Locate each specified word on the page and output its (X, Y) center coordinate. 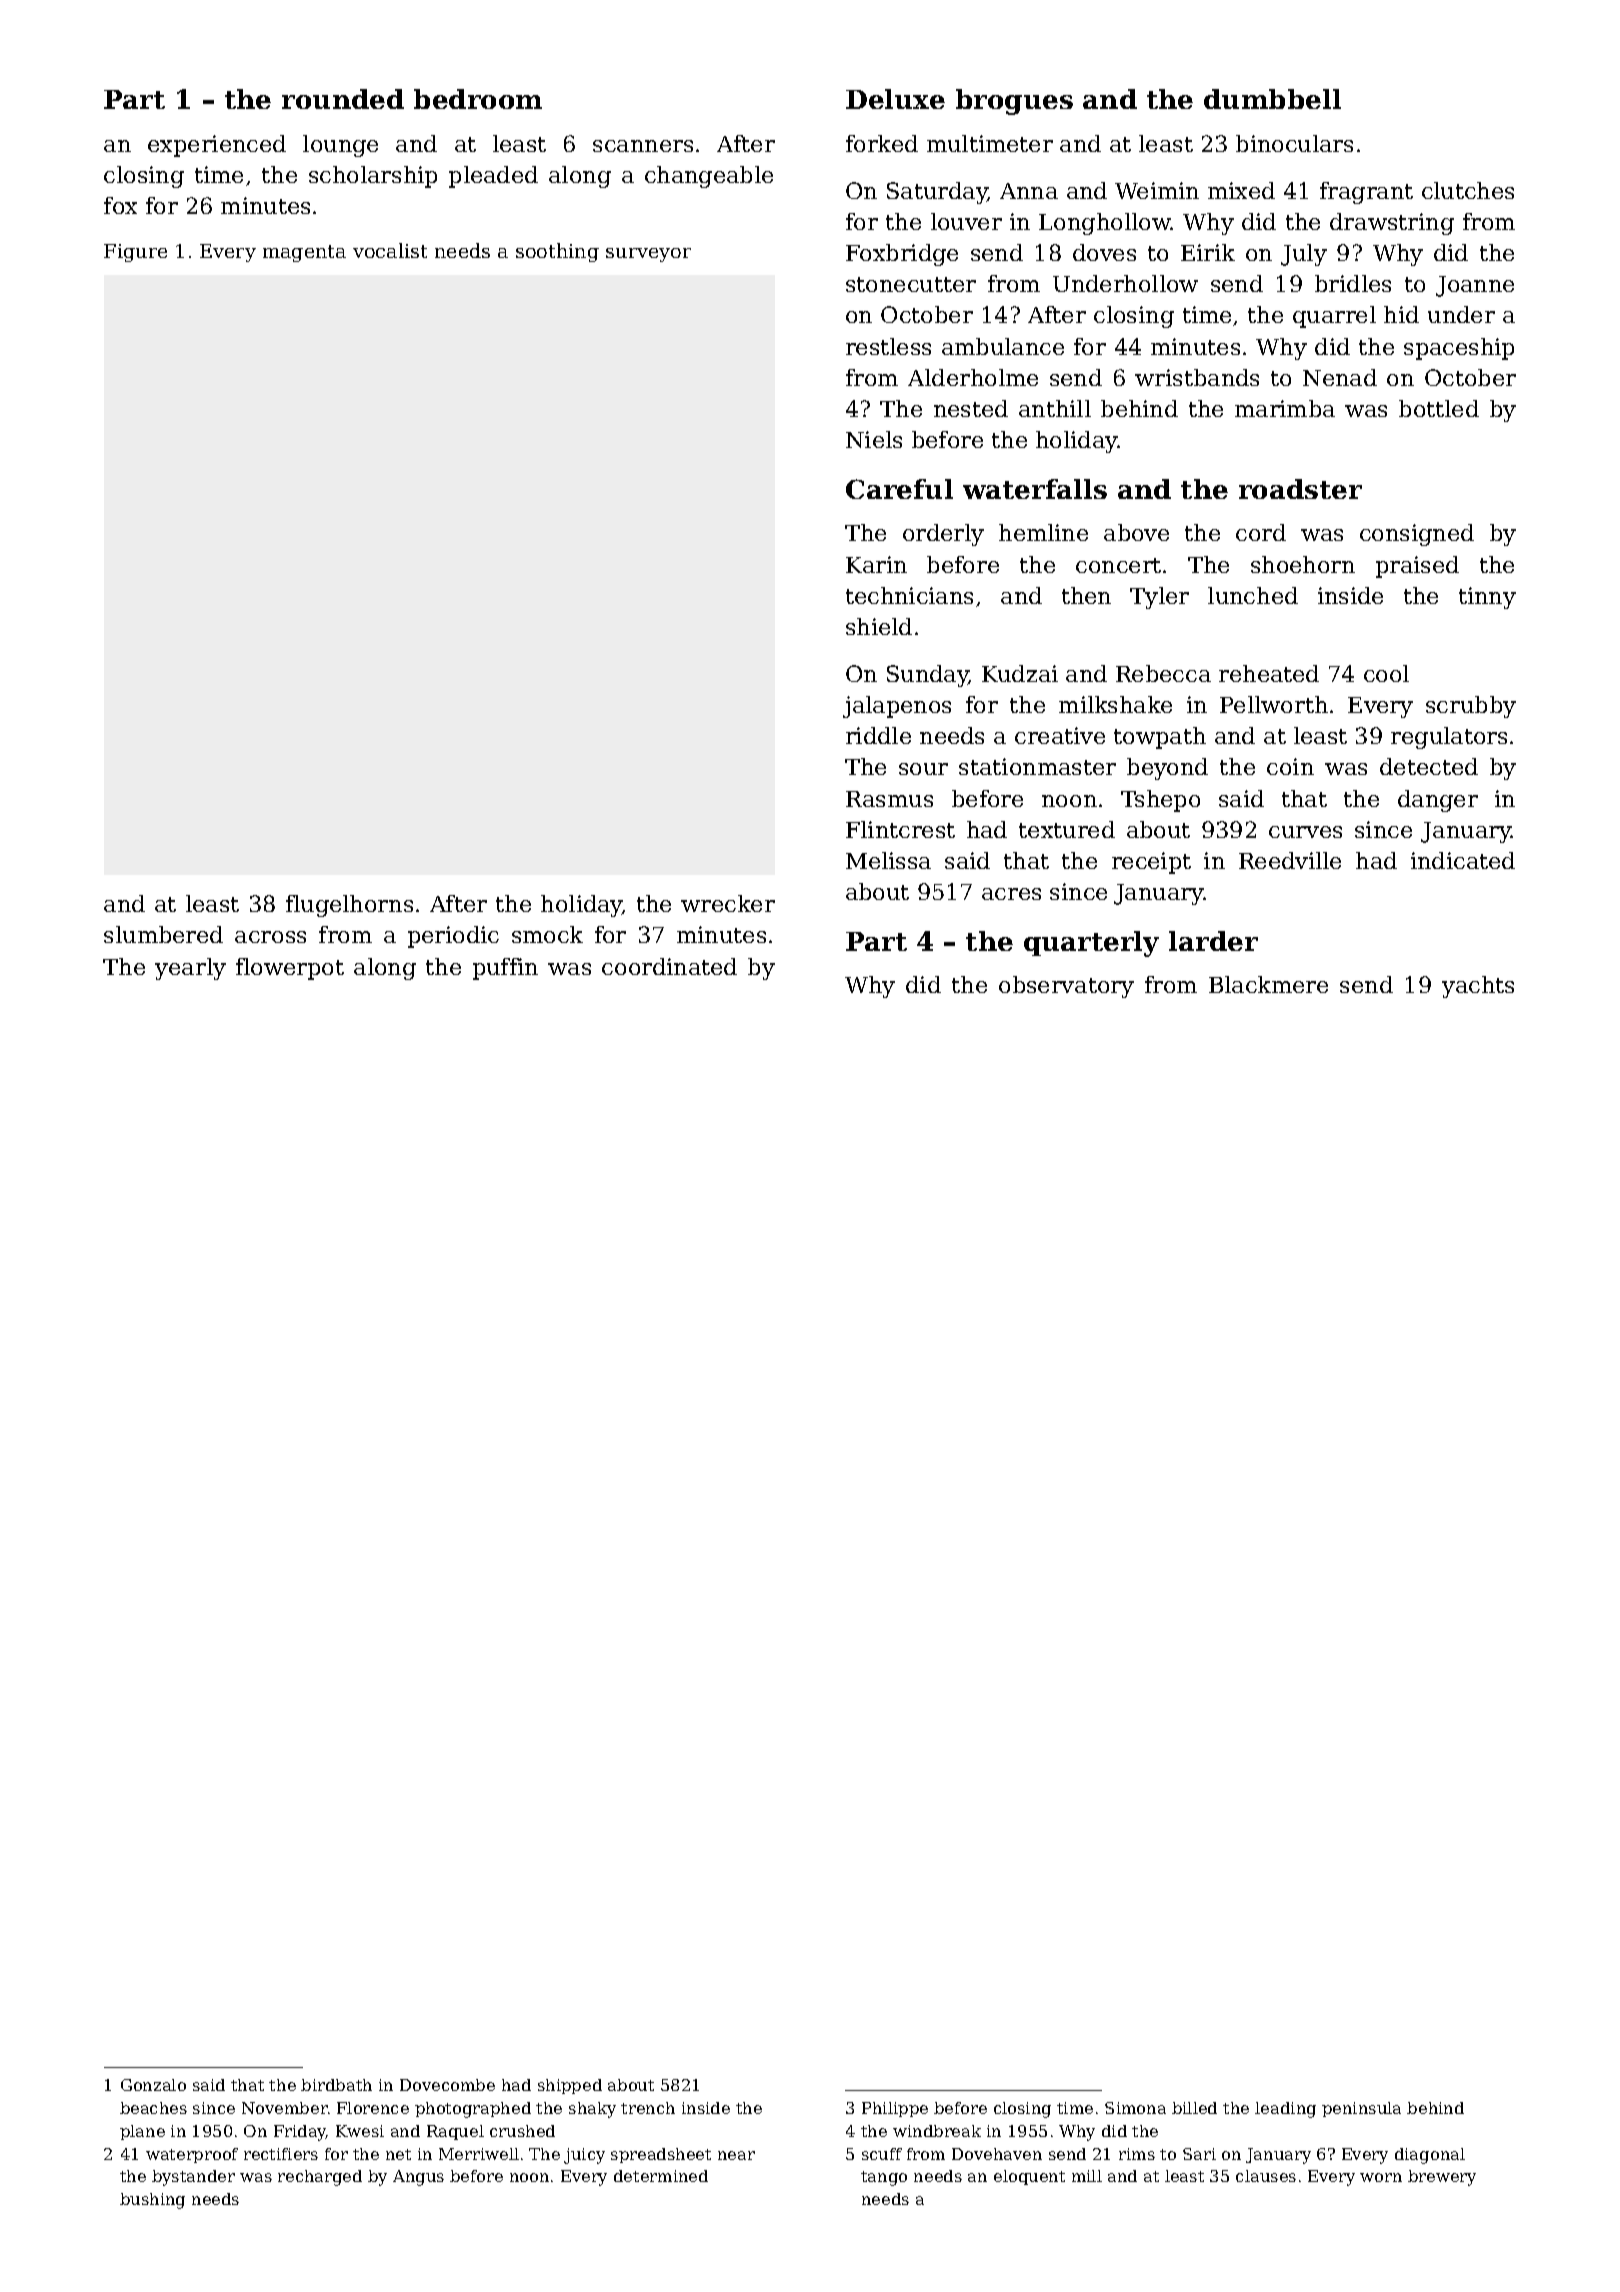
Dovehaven (997, 2154)
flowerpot (290, 969)
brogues (1014, 102)
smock (547, 934)
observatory (1066, 987)
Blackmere (1268, 984)
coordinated (669, 966)
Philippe (895, 2109)
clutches (1468, 190)
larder (1213, 941)
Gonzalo (153, 2085)
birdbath (336, 2085)
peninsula (1361, 2109)
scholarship (373, 177)
